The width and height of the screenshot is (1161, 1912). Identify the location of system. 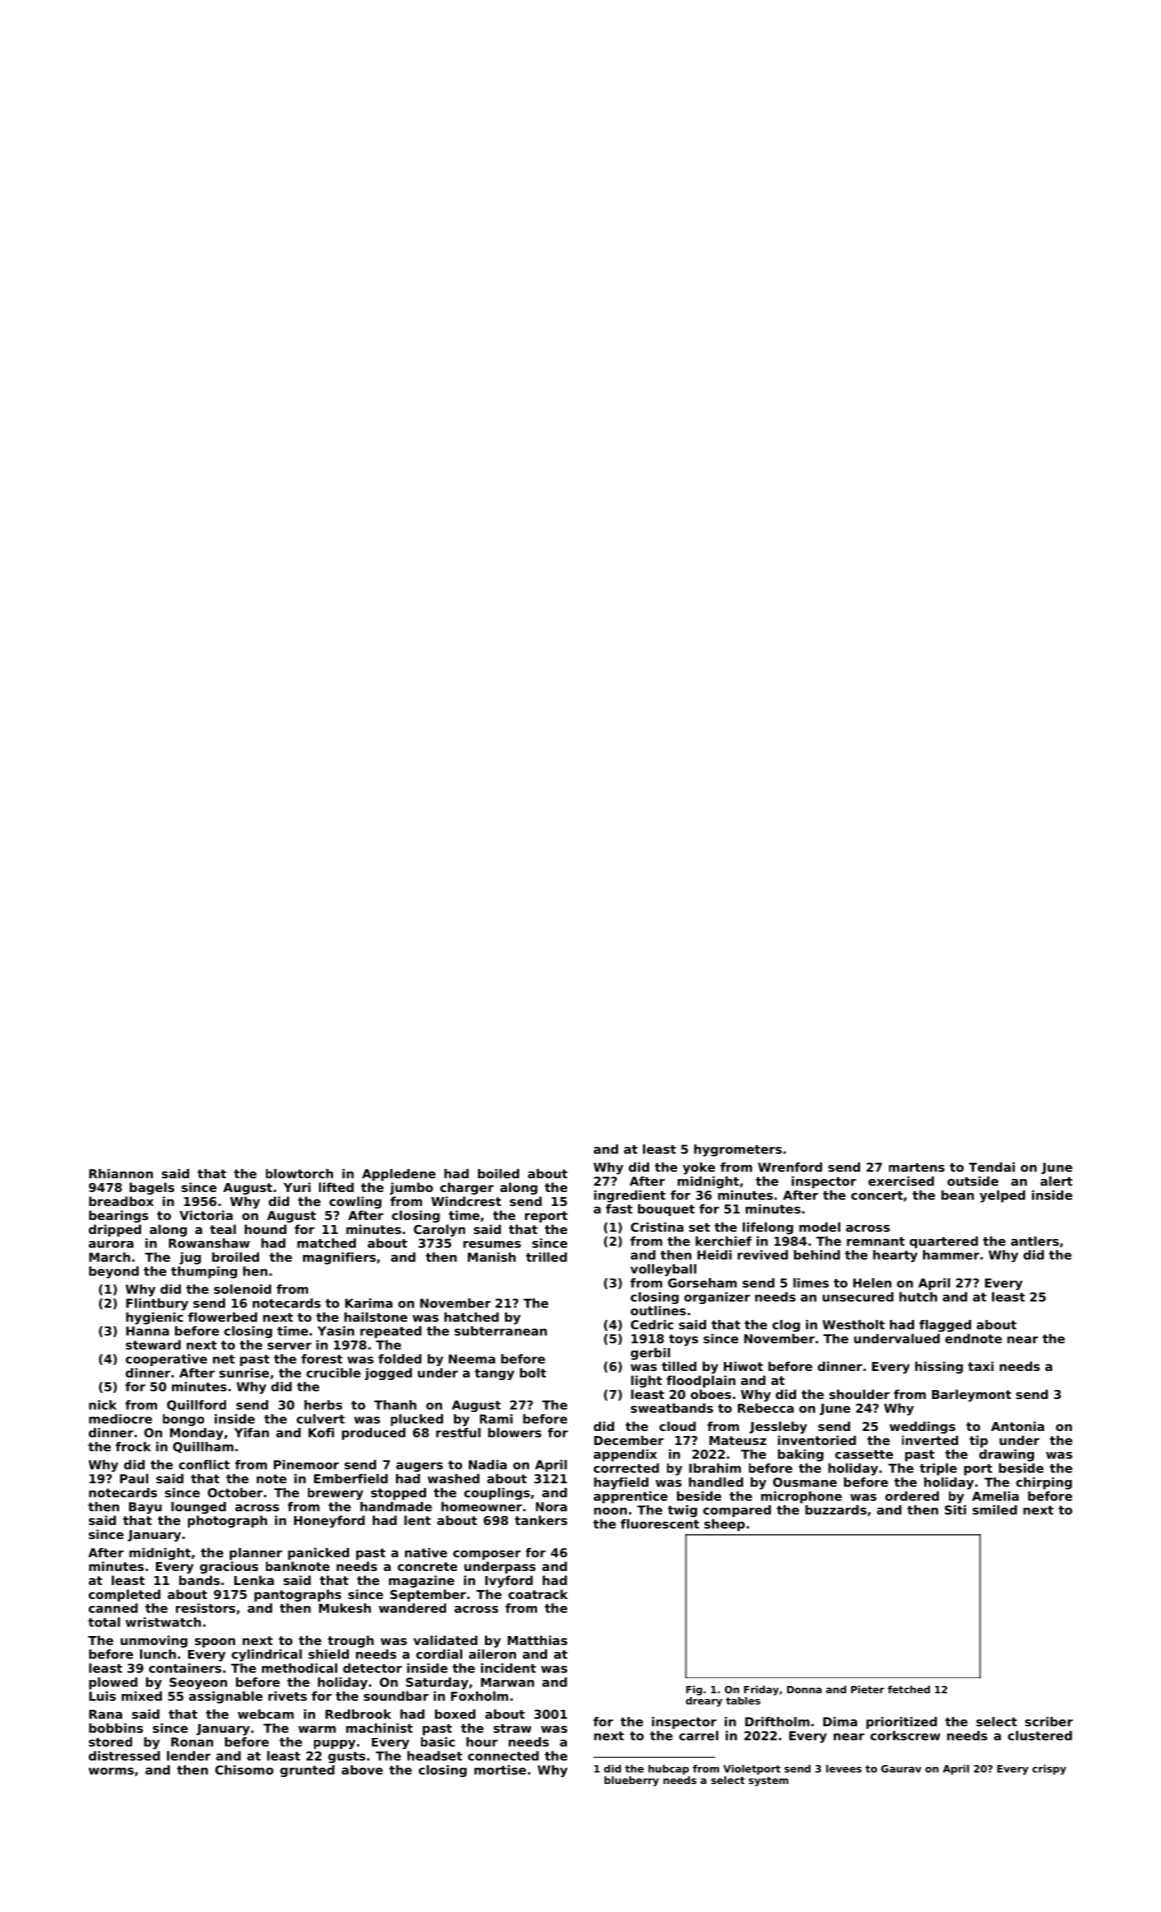
(768, 1781).
